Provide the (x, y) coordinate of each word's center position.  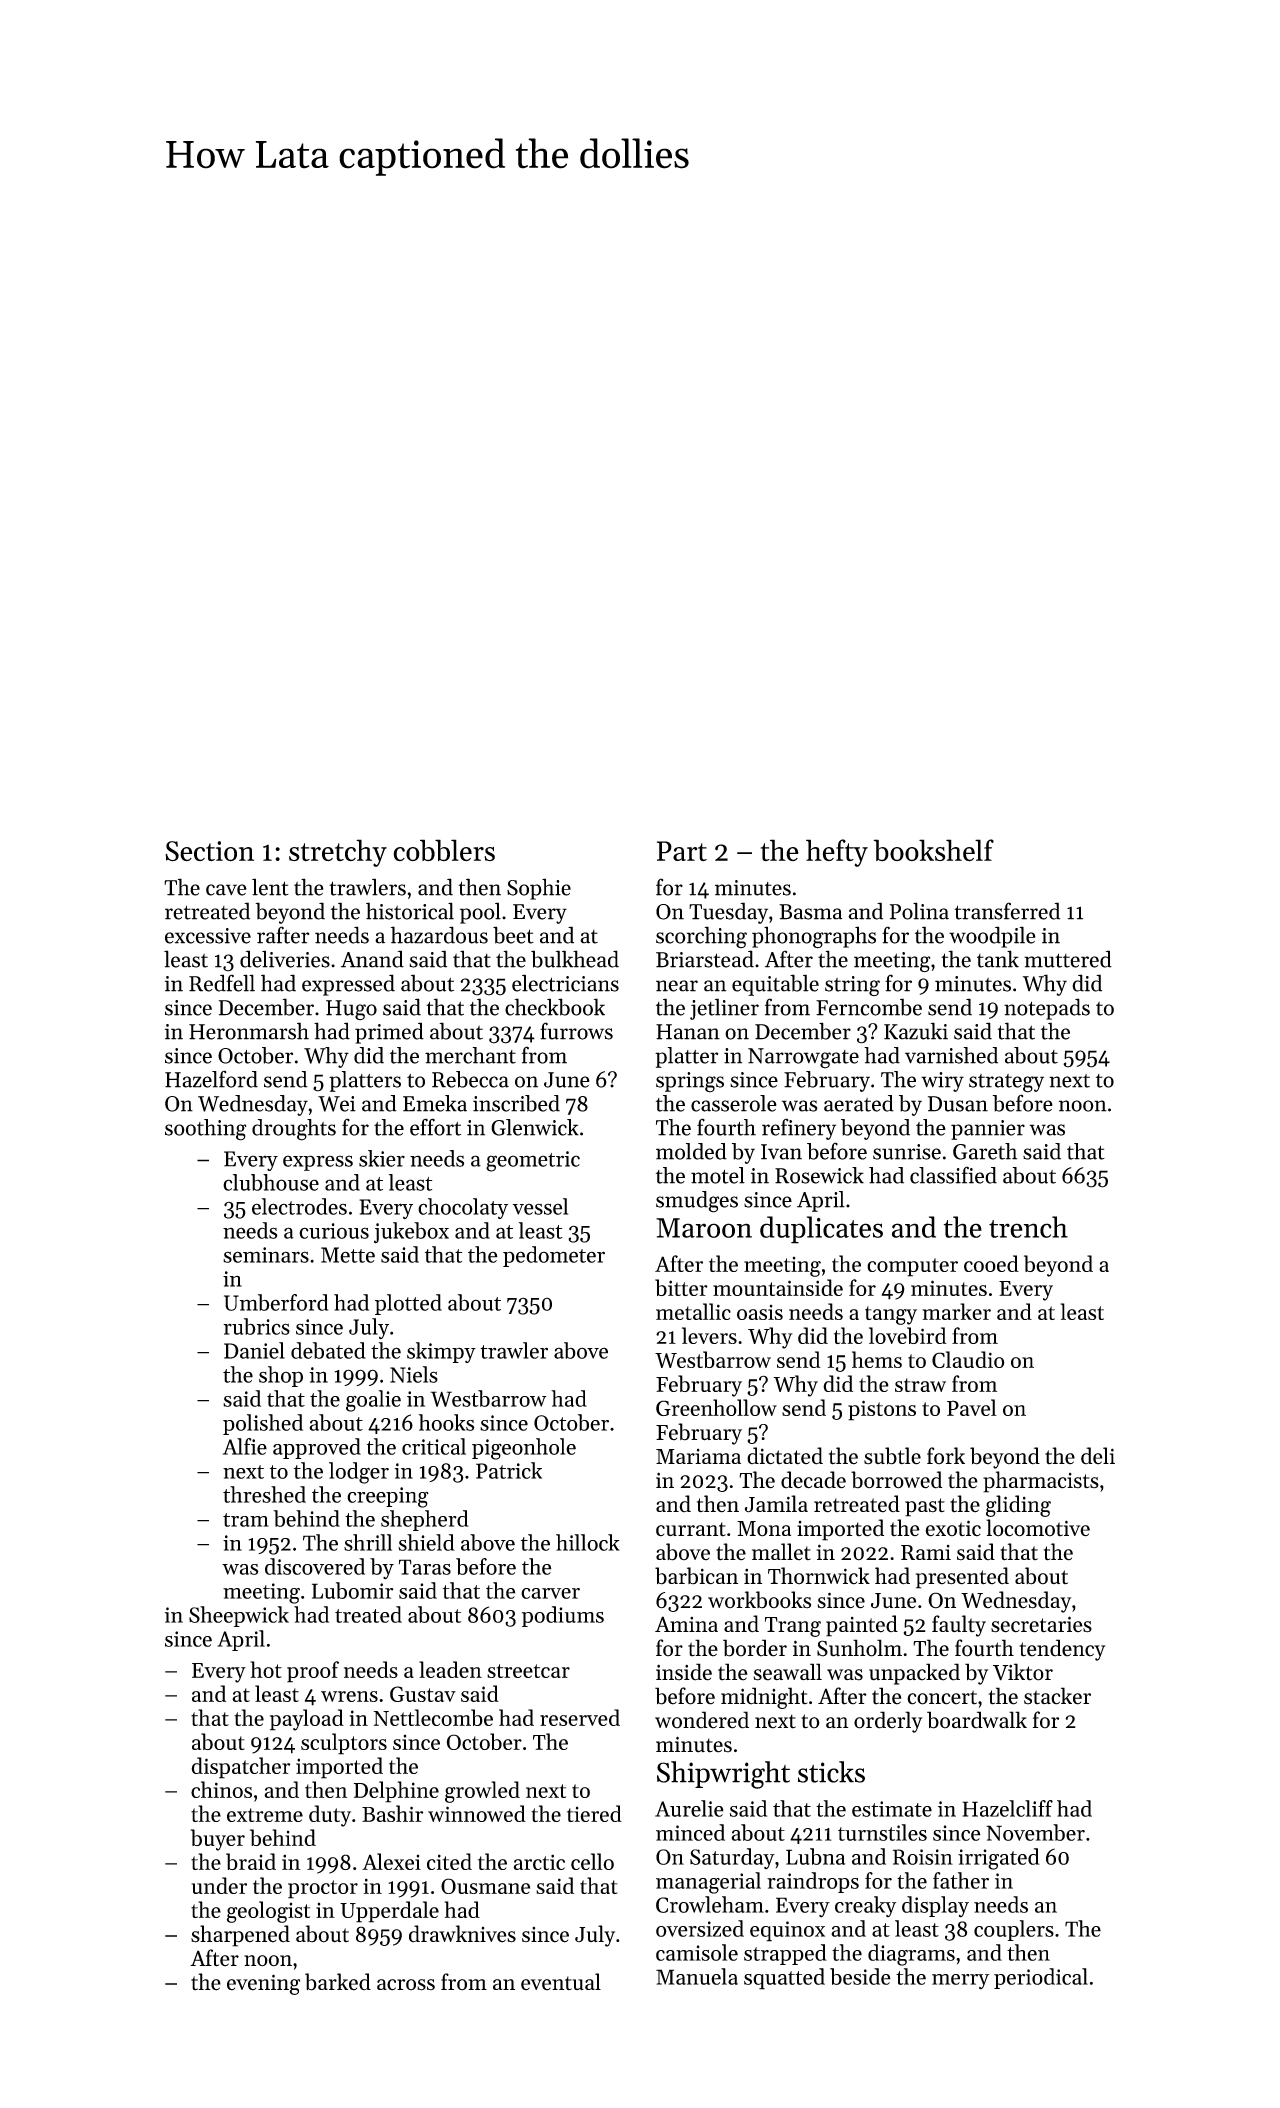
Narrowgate (803, 1058)
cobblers (444, 850)
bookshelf (934, 850)
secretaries (1041, 1624)
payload (307, 1720)
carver (550, 1593)
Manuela (697, 1976)
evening (263, 1984)
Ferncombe (869, 1007)
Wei (337, 1104)
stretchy (338, 853)
